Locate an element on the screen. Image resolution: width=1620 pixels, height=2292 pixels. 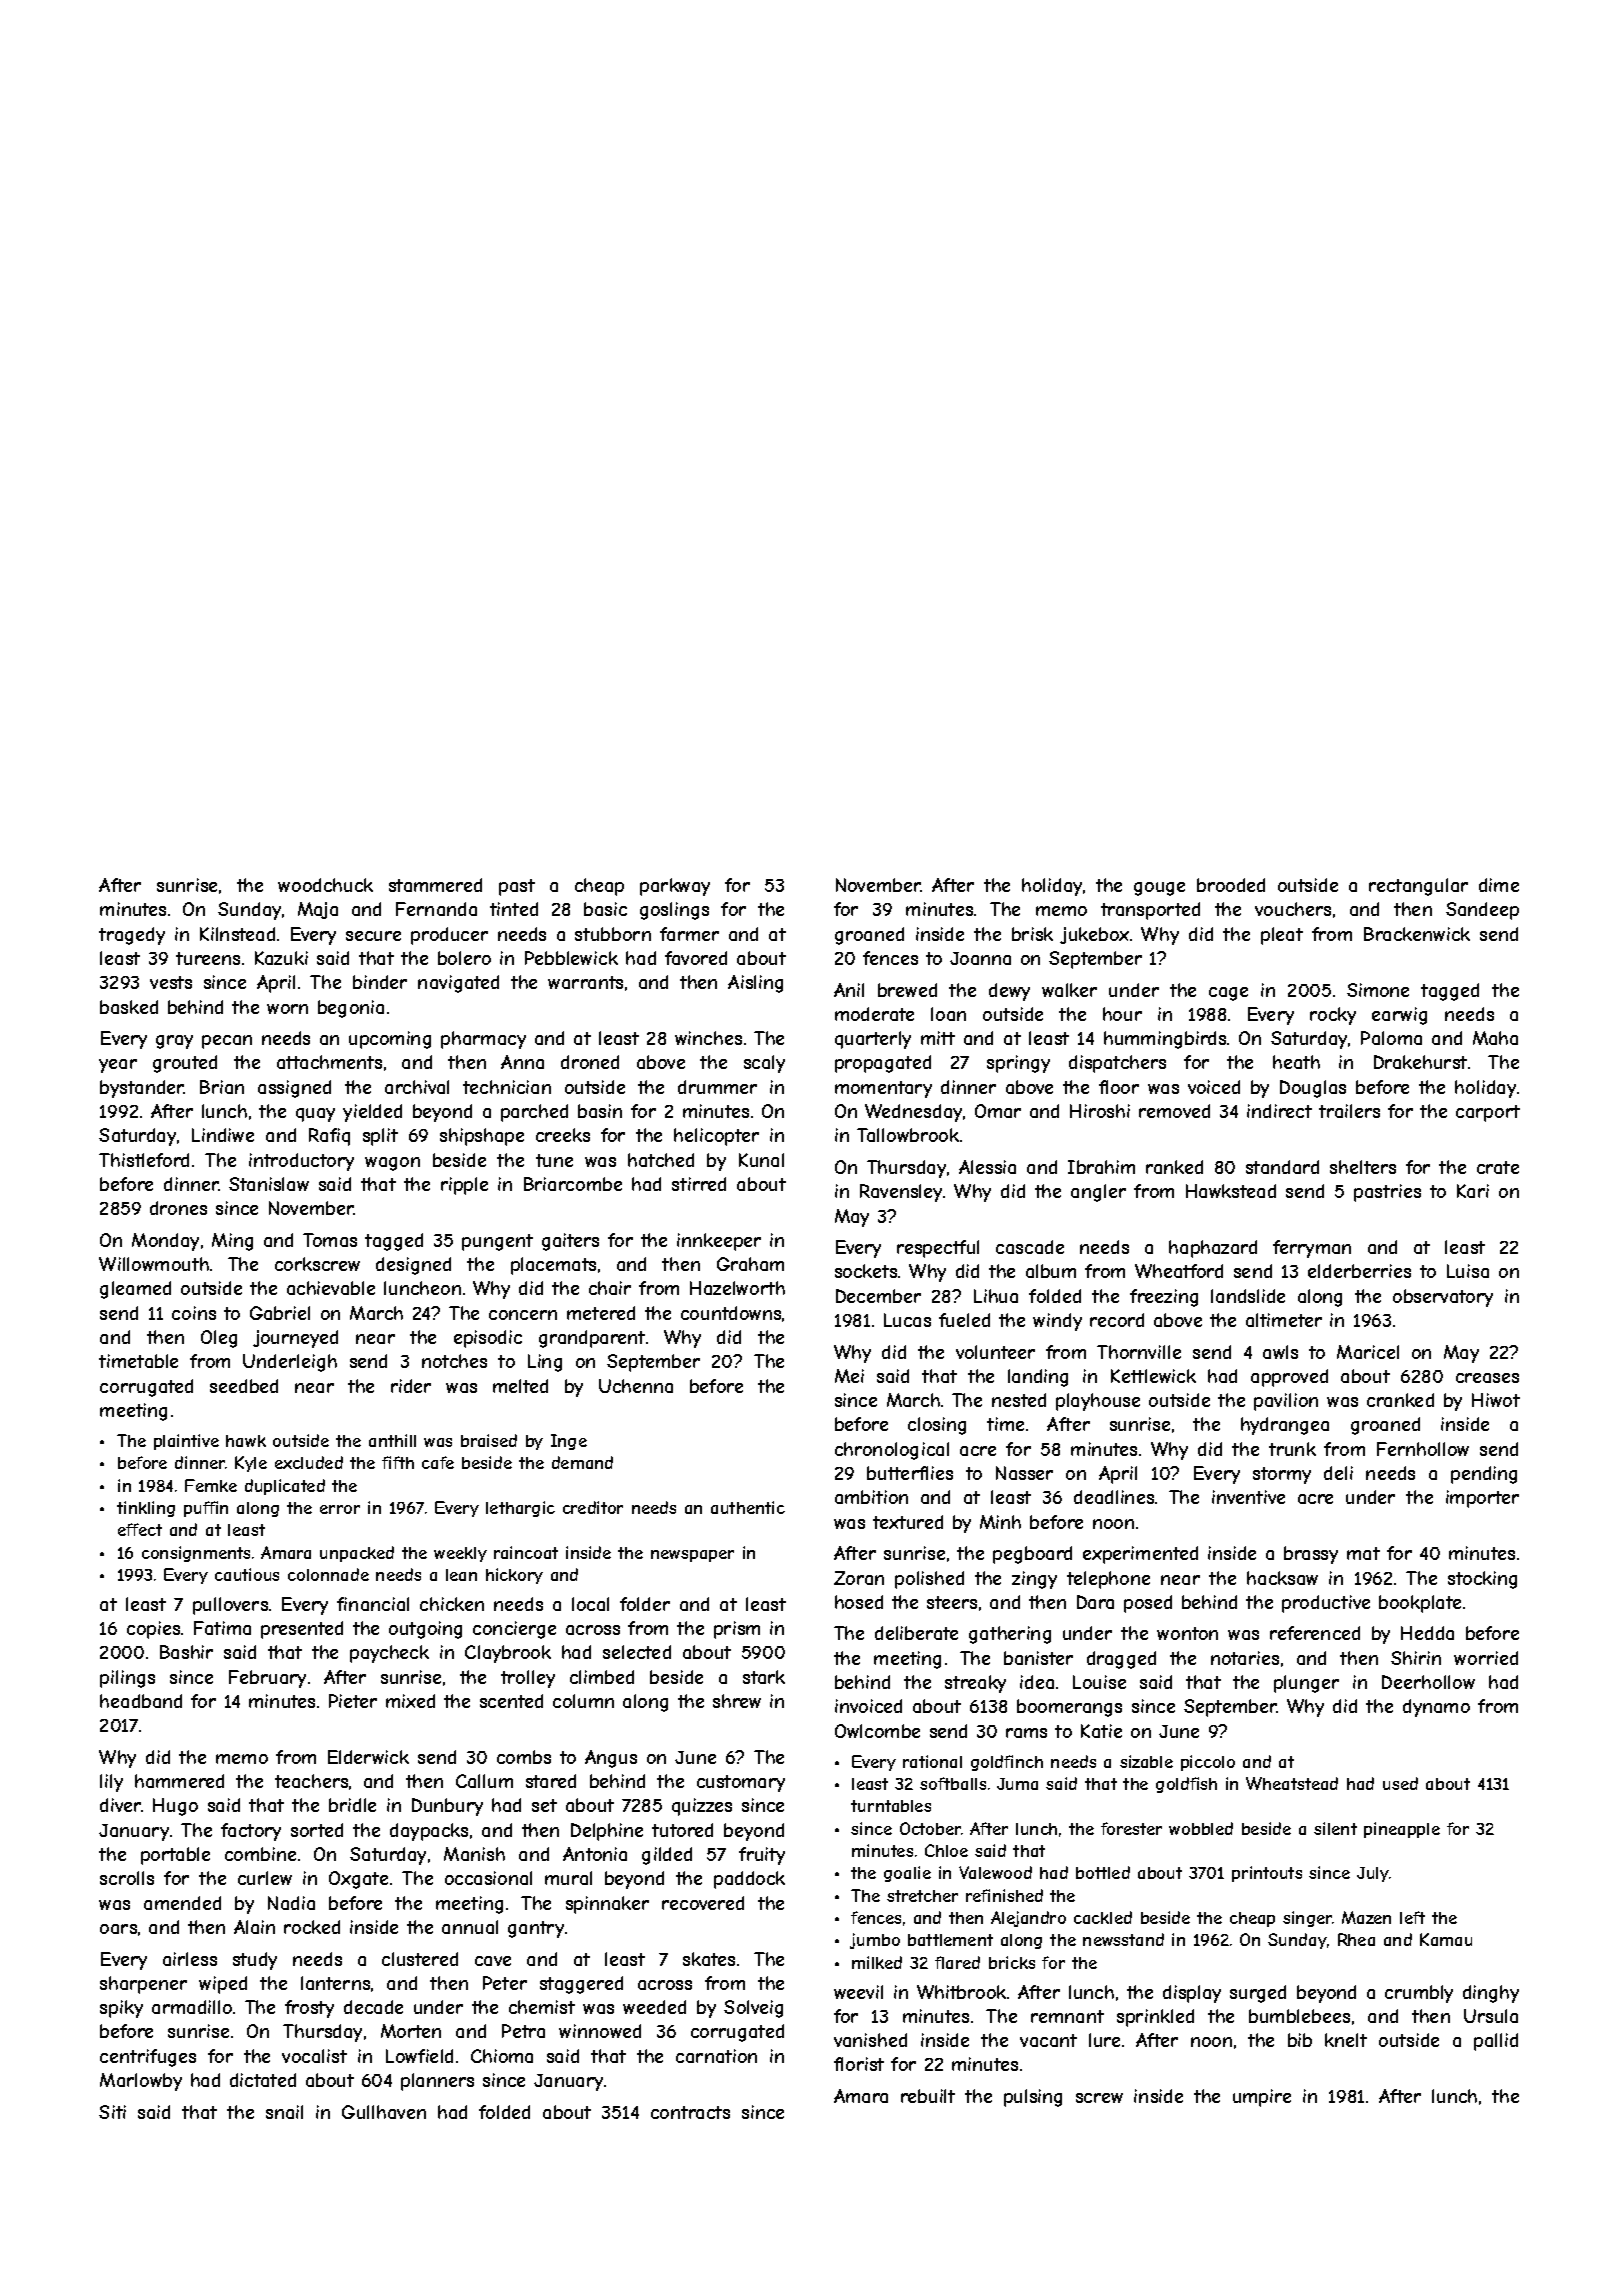
parkway is located at coordinates (675, 887).
